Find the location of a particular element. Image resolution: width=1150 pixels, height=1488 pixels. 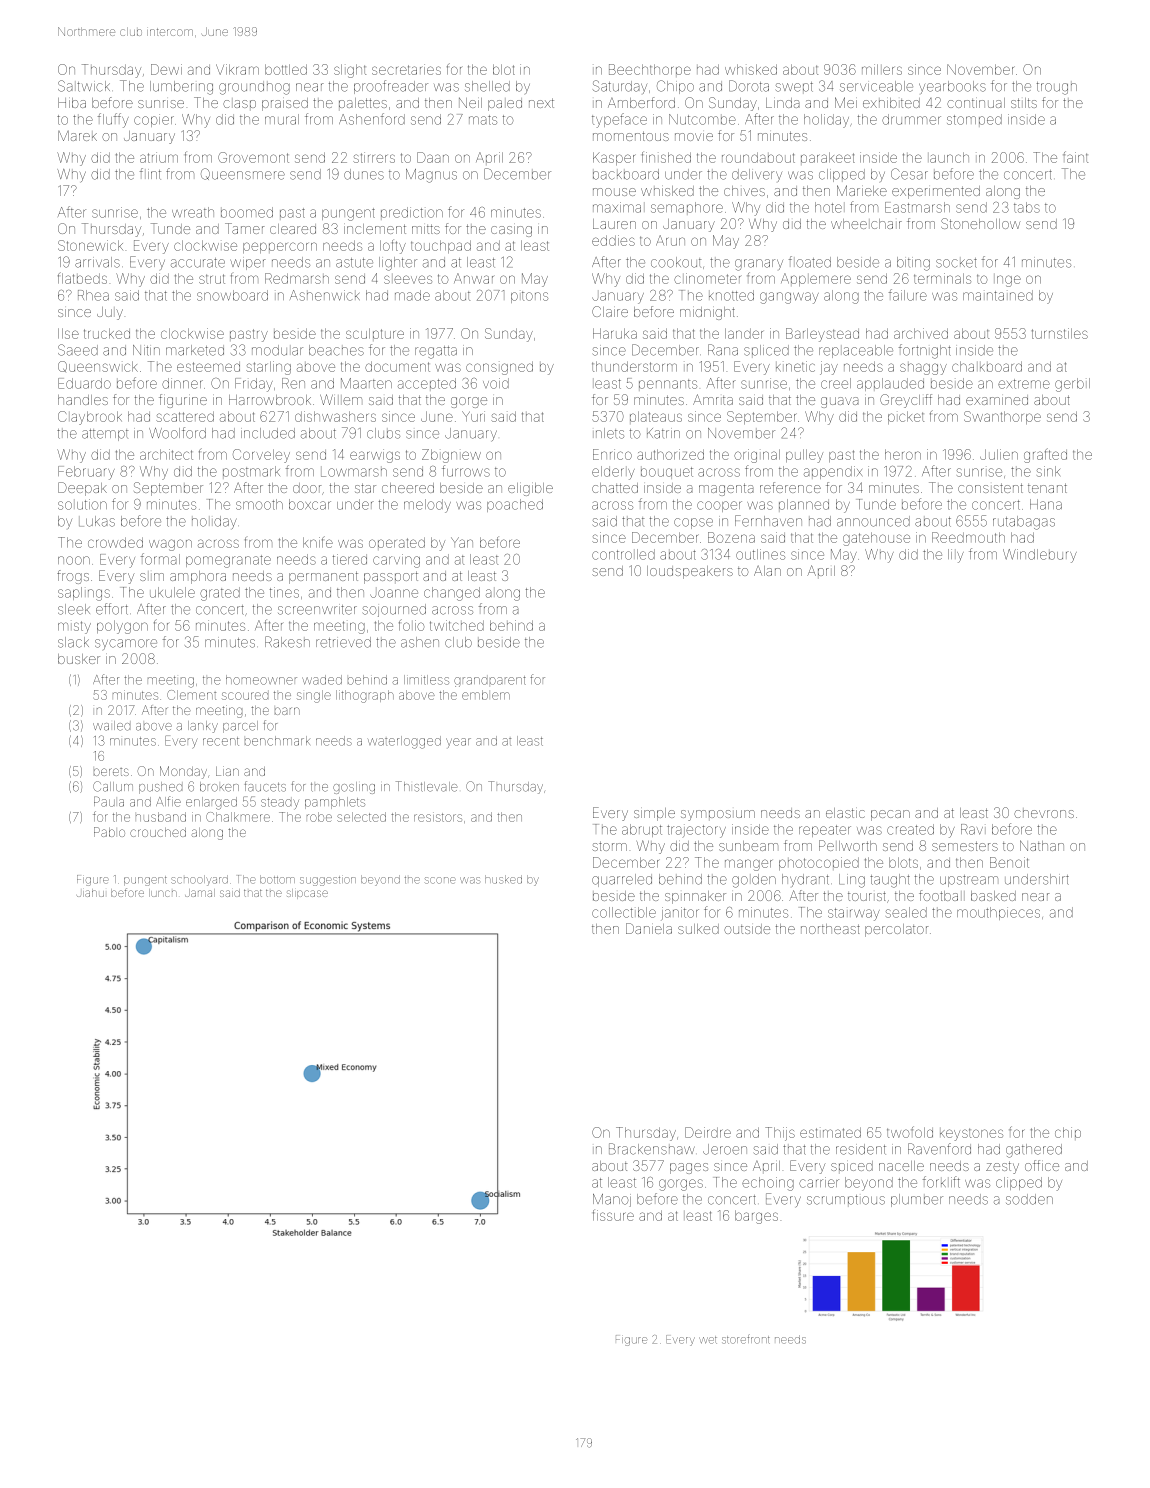

trough is located at coordinates (1057, 88).
